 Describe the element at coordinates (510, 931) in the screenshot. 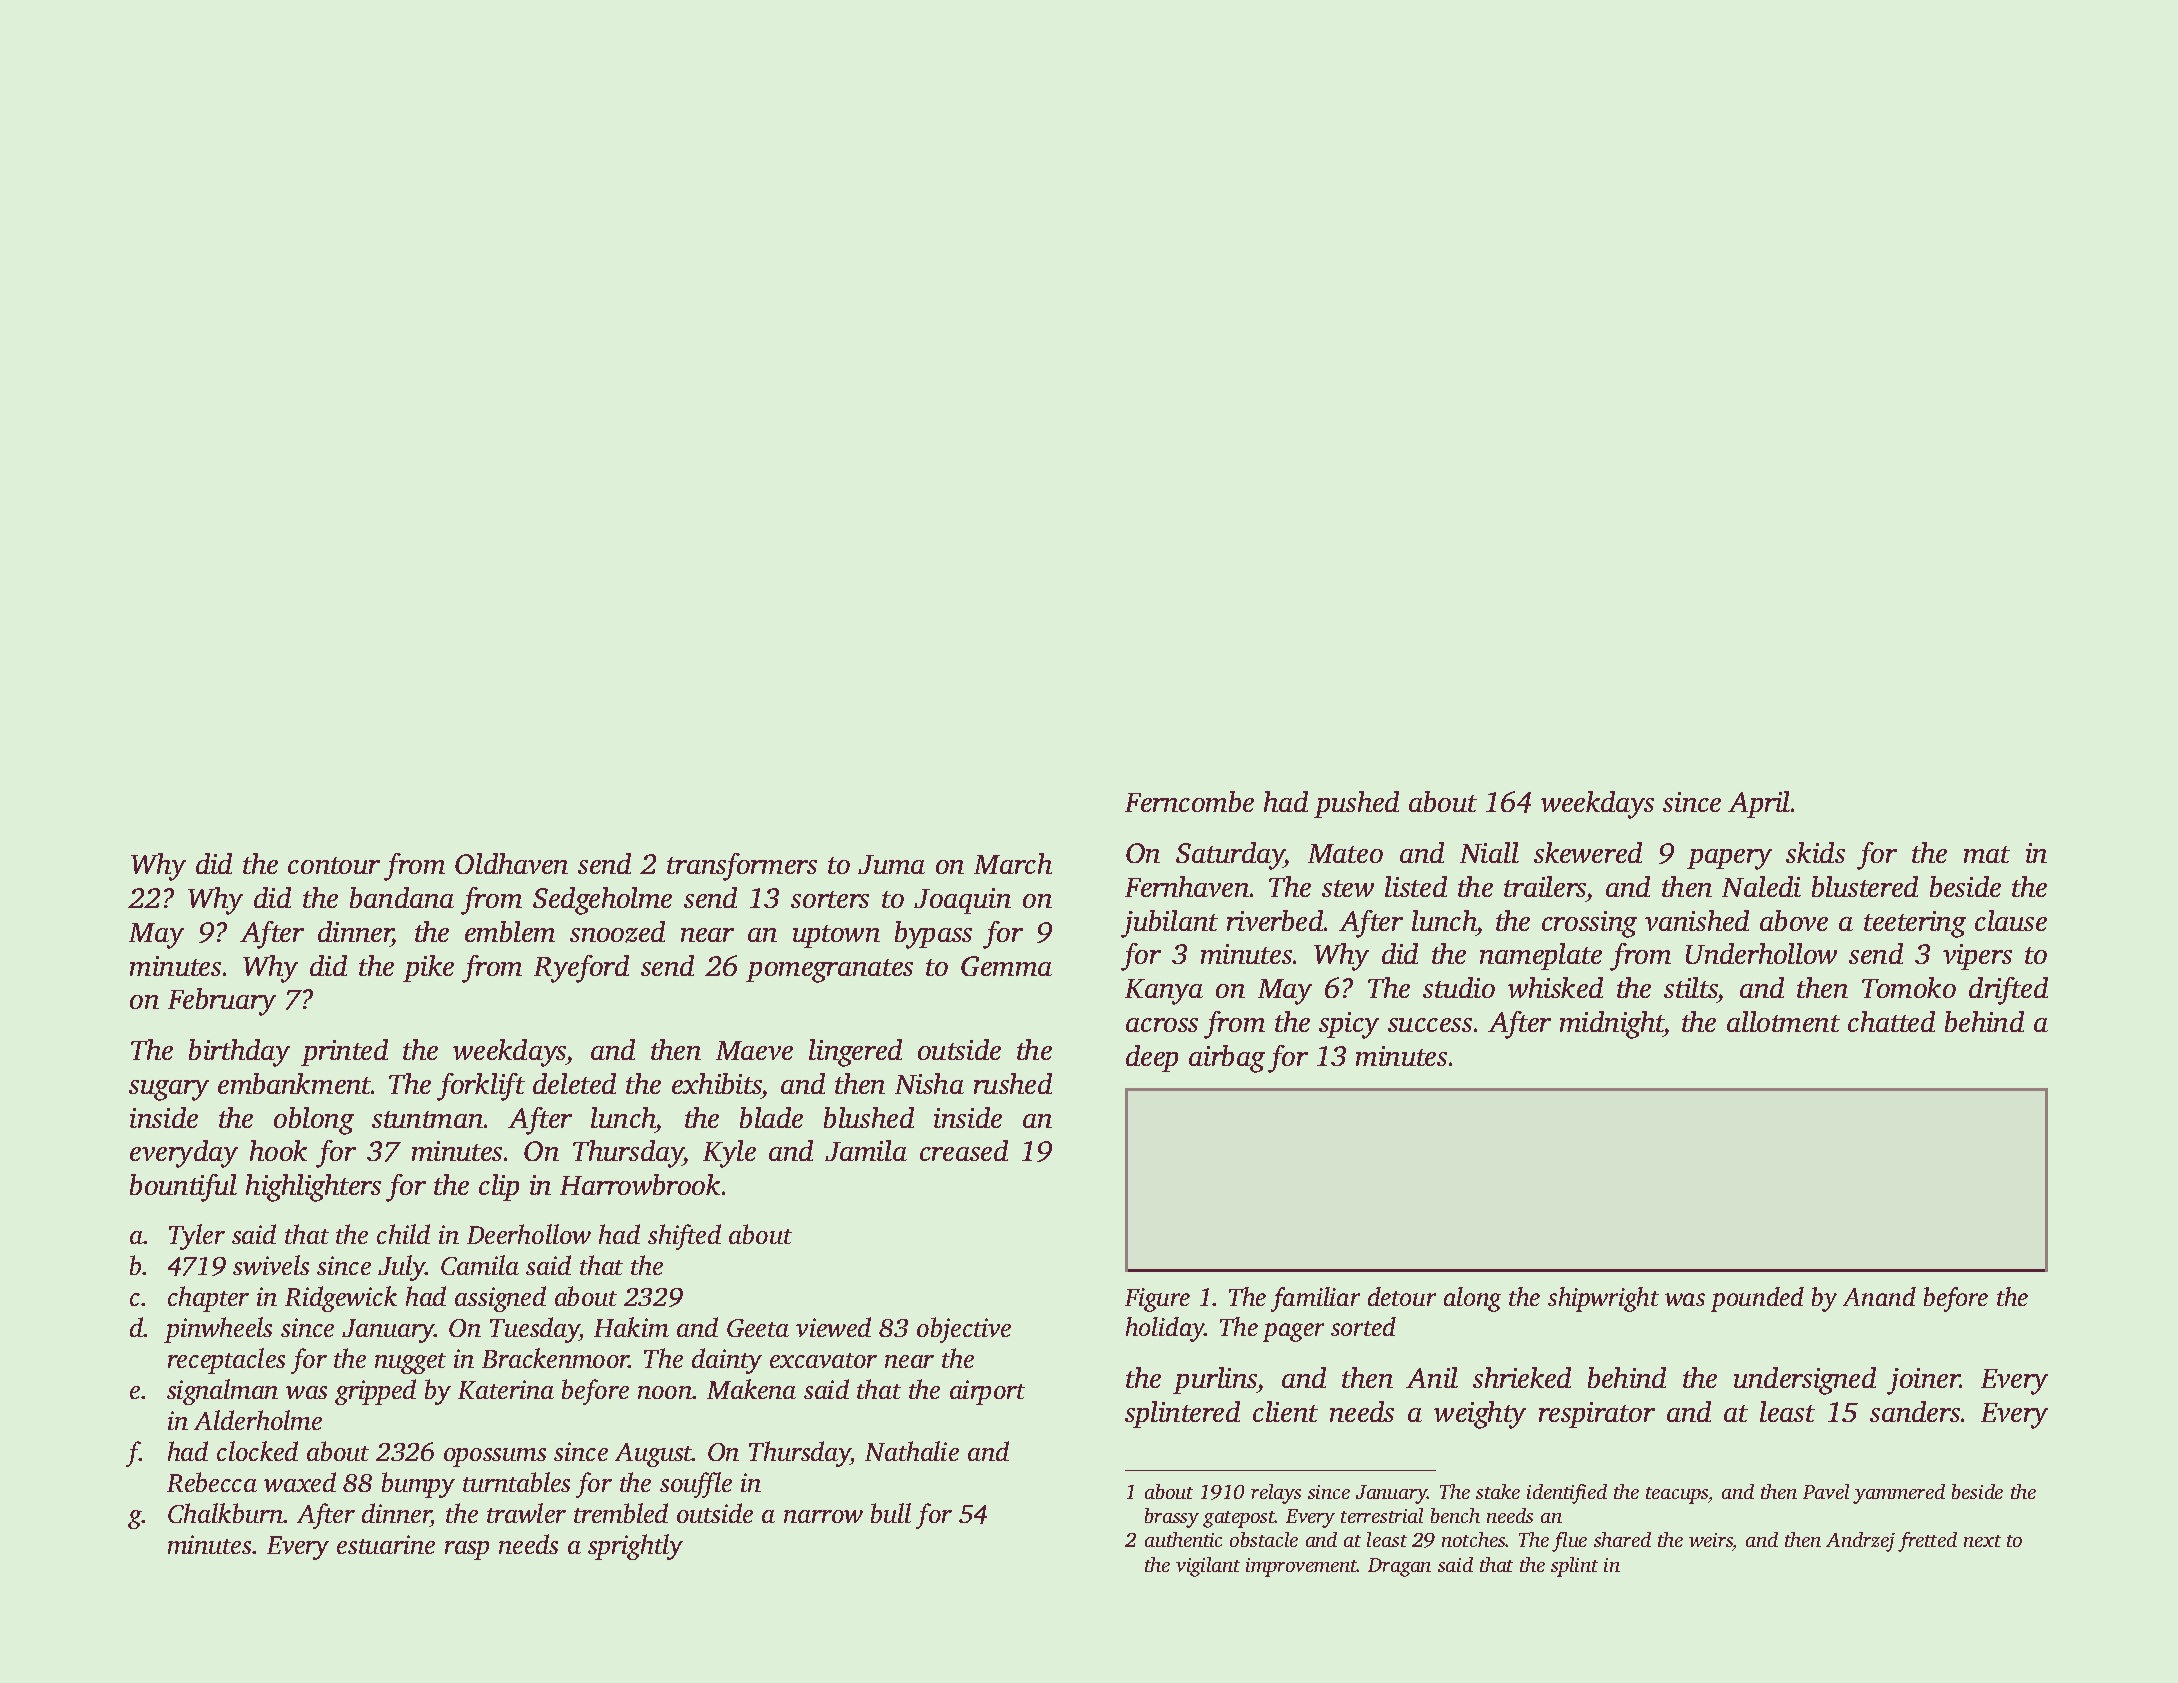

I see `emblem` at that location.
